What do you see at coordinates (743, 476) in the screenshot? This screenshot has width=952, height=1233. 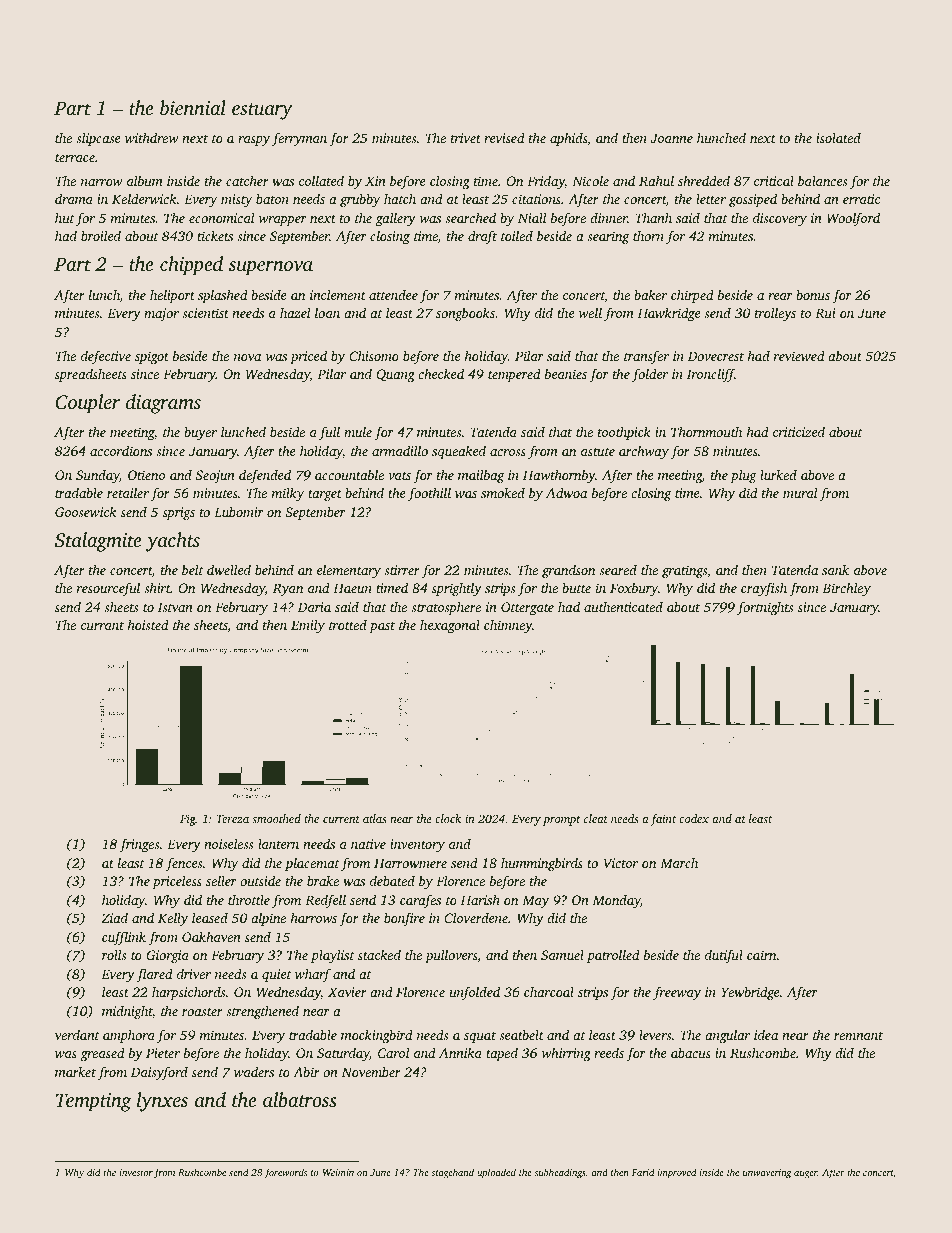 I see `plug` at bounding box center [743, 476].
